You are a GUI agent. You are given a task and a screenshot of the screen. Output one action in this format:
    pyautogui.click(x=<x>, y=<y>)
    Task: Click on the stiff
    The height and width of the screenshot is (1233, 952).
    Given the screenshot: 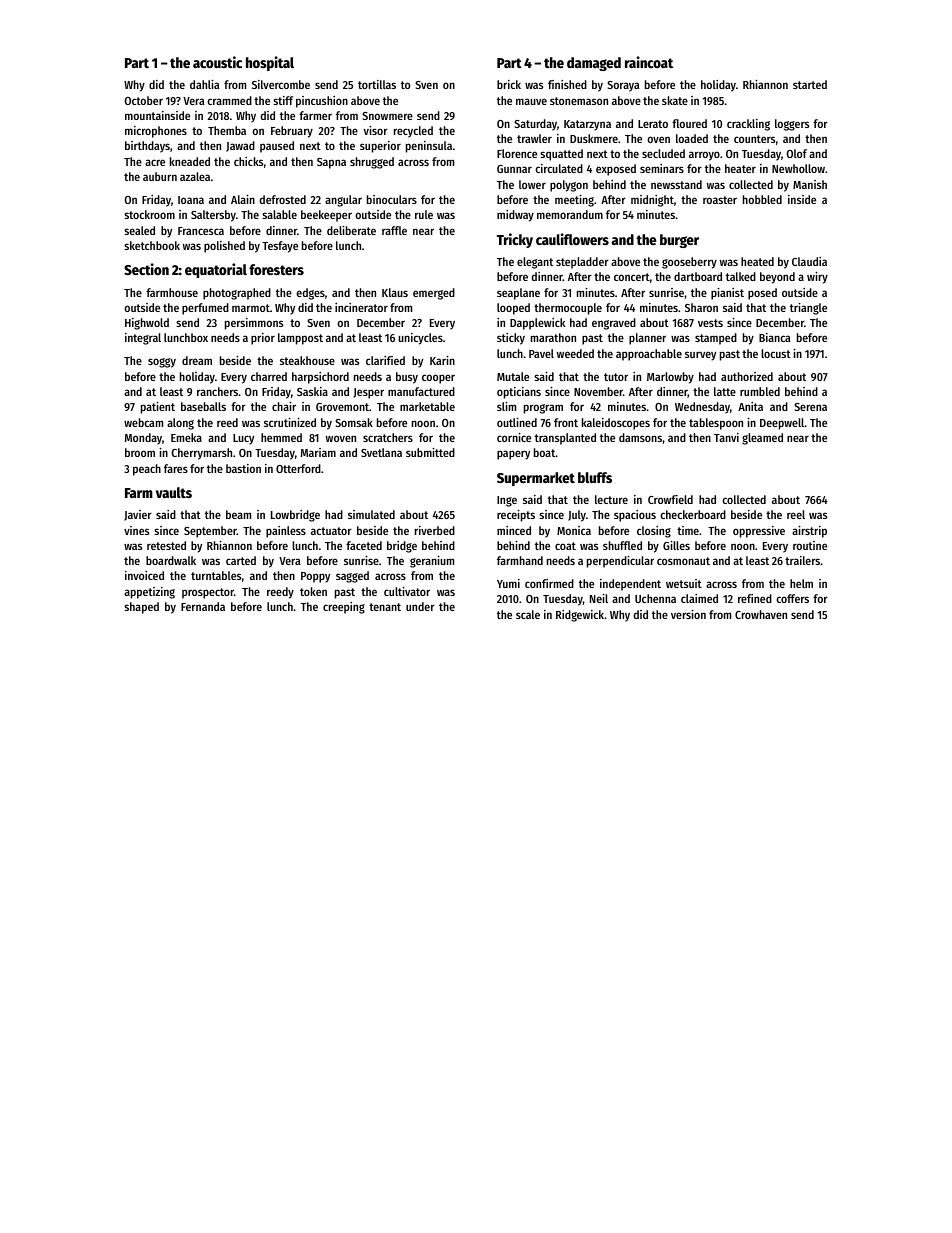 What is the action you would take?
    pyautogui.click(x=283, y=100)
